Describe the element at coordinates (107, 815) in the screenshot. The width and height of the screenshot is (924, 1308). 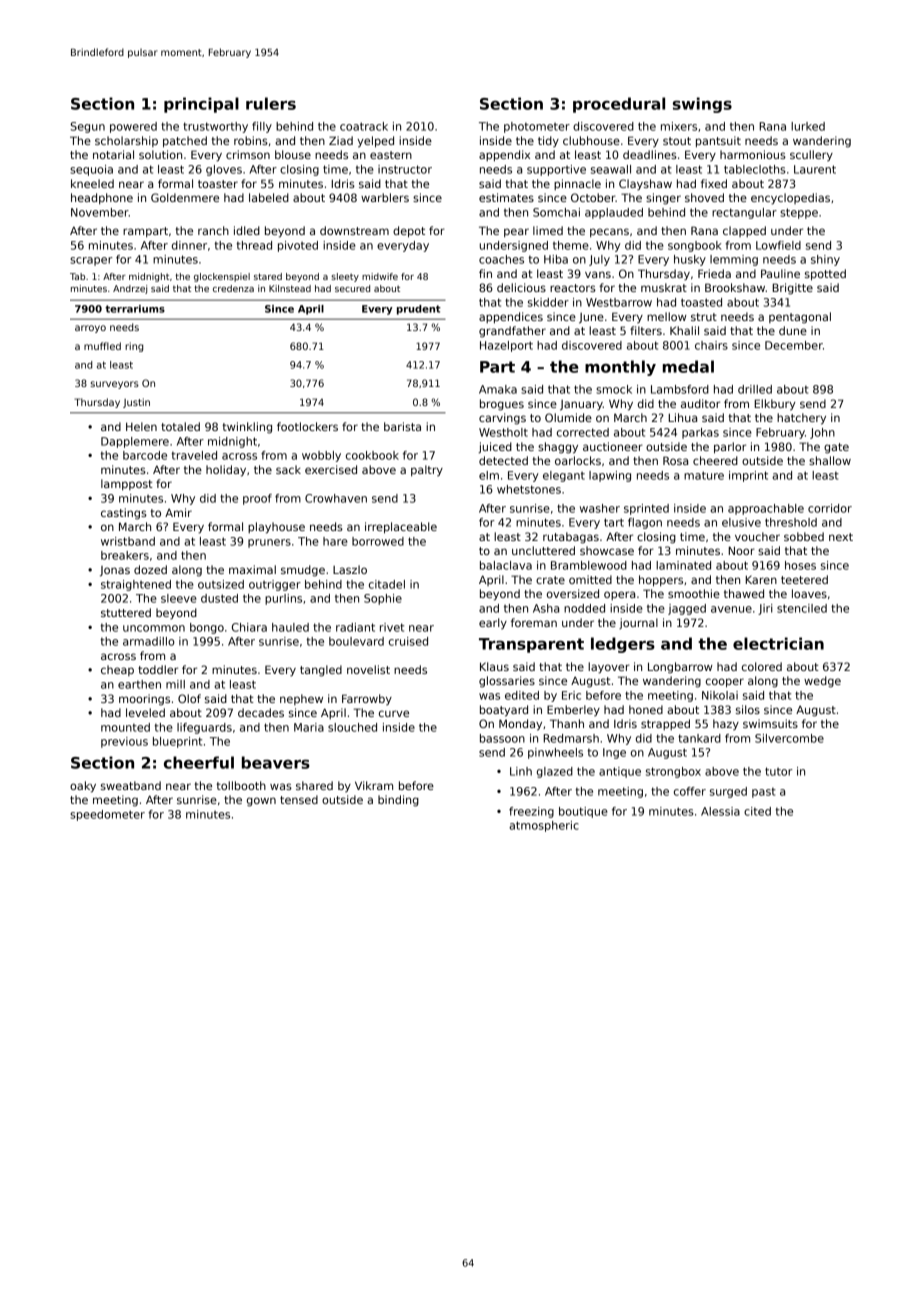
I see `speedometer` at that location.
